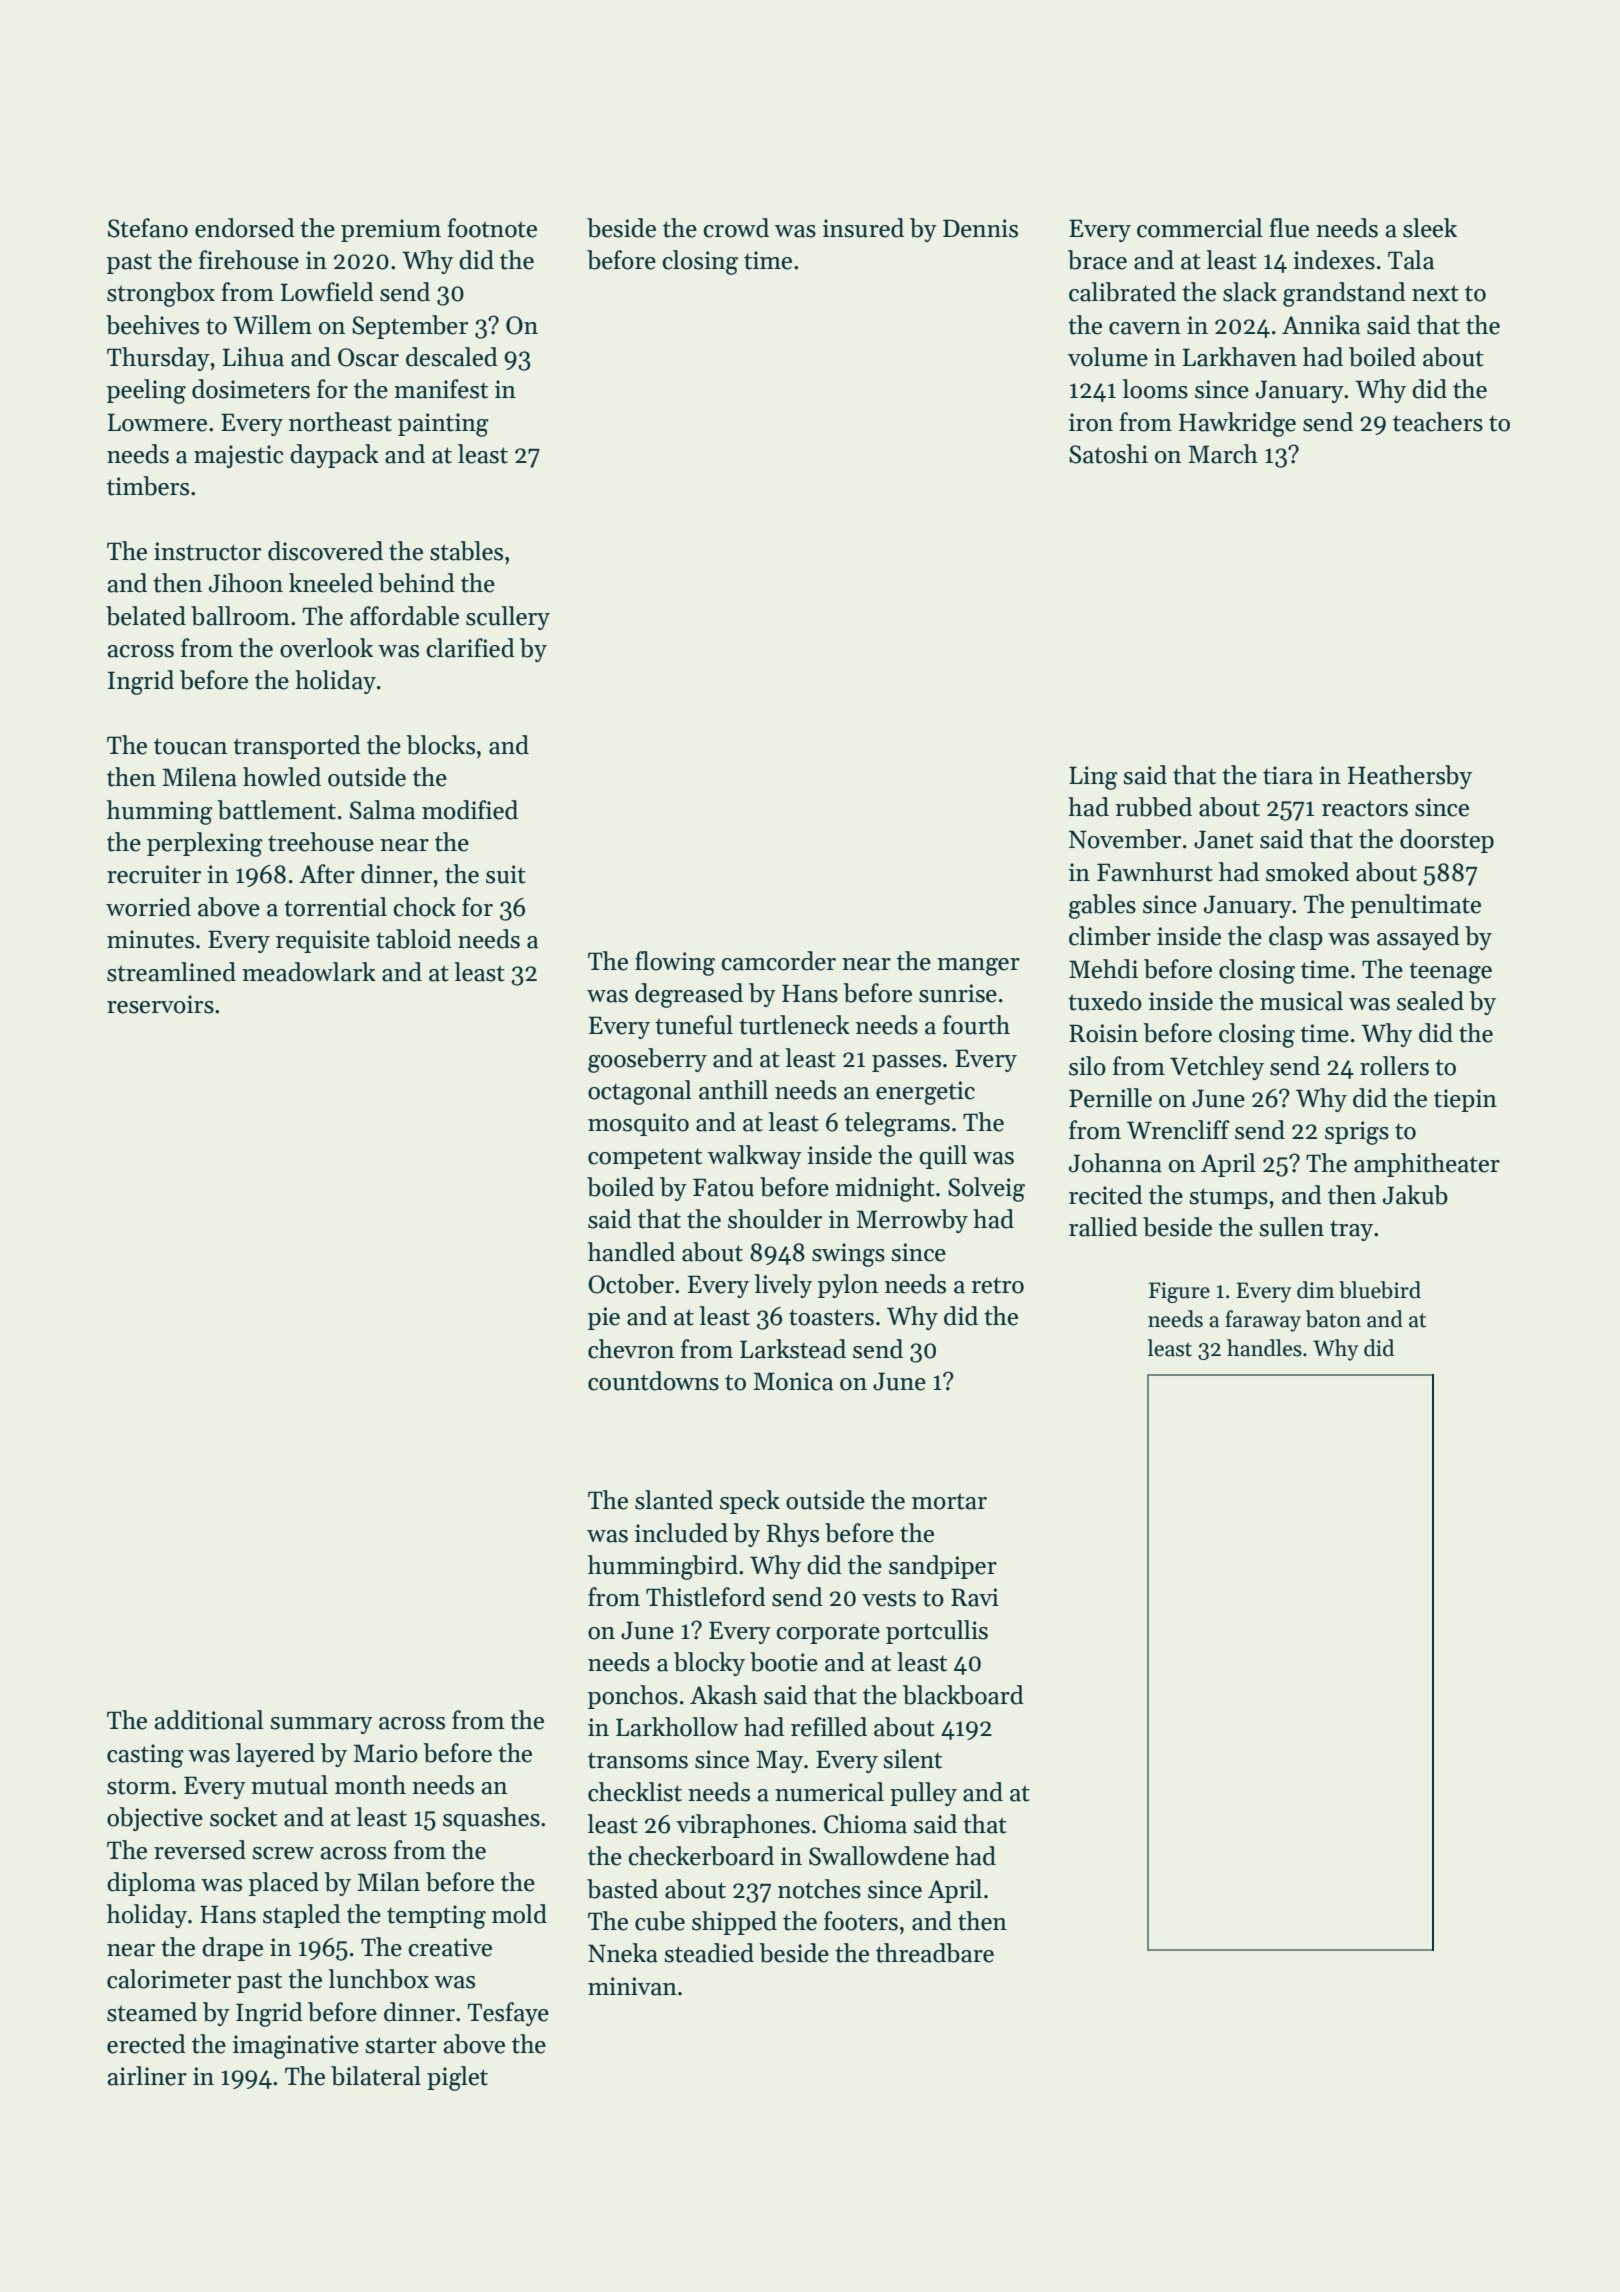 This screenshot has height=2292, width=1620. I want to click on rollers, so click(1394, 1066).
